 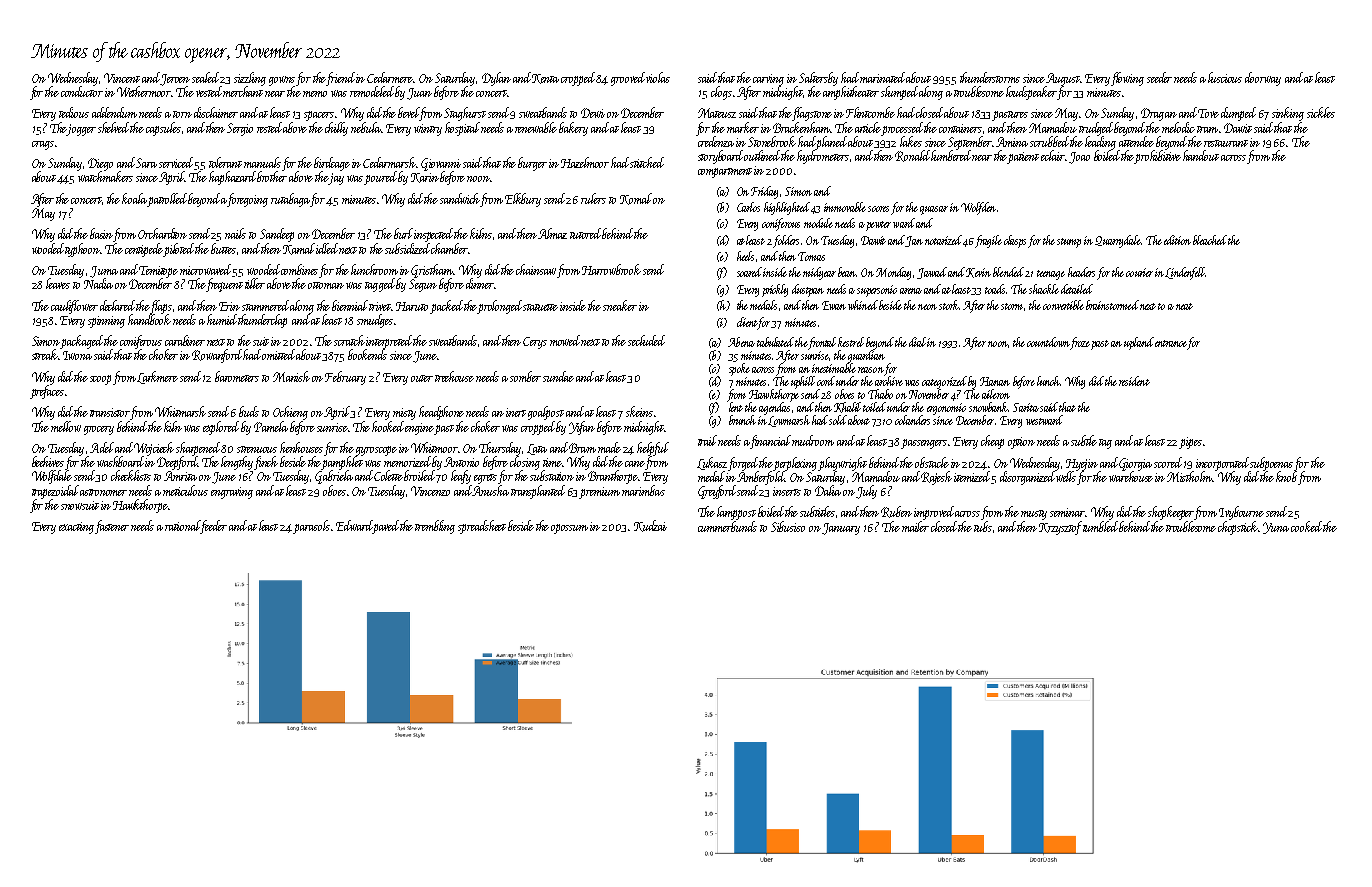 What do you see at coordinates (972, 476) in the page?
I see `itemized` at bounding box center [972, 476].
